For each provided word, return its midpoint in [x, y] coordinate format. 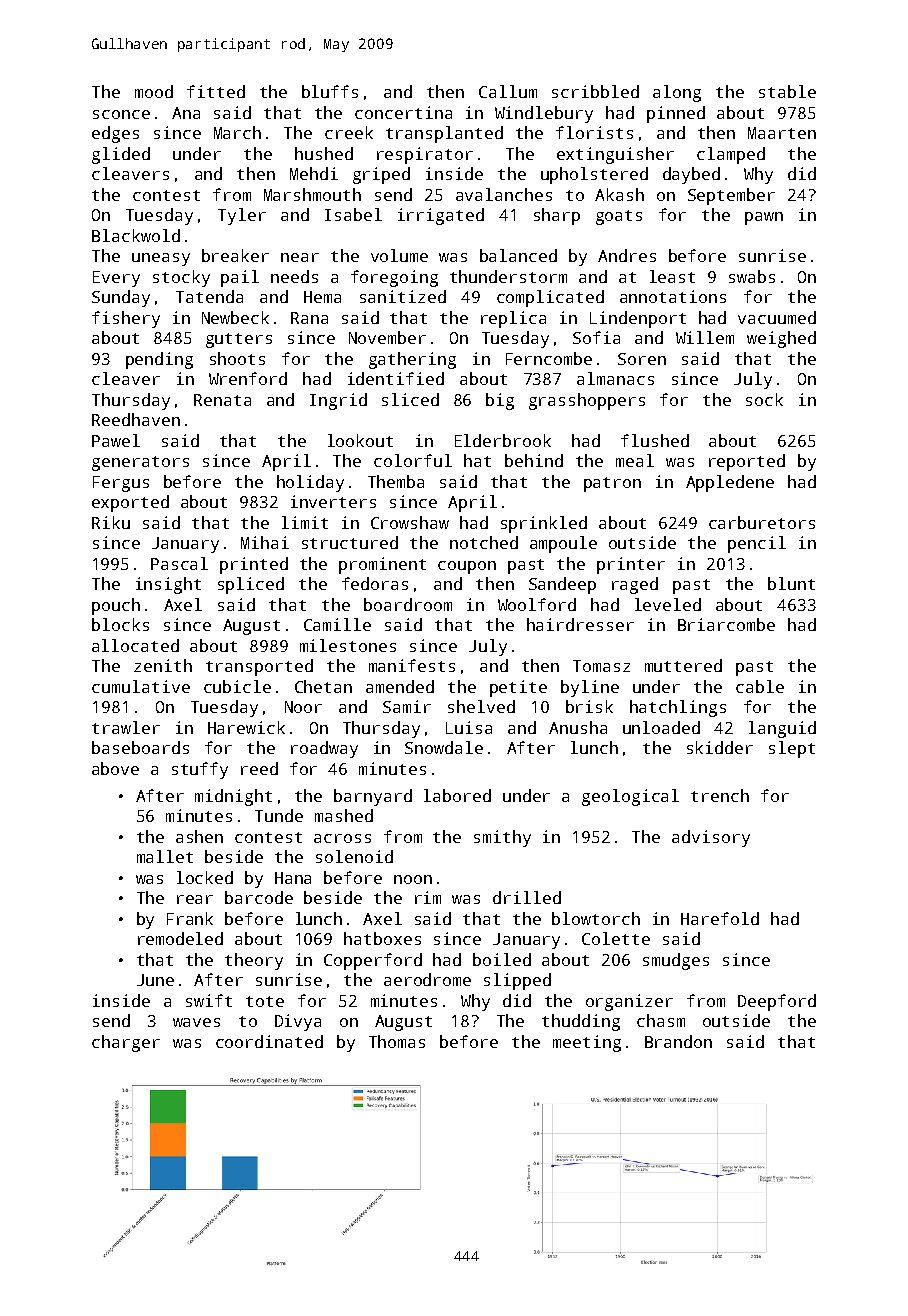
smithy [502, 838]
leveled [668, 604]
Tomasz [601, 666]
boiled [502, 959]
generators [140, 463]
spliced [251, 585]
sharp [557, 216]
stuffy [200, 770]
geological [630, 797]
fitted [216, 91]
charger [126, 1043]
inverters [333, 501]
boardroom [408, 604]
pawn [764, 218]
